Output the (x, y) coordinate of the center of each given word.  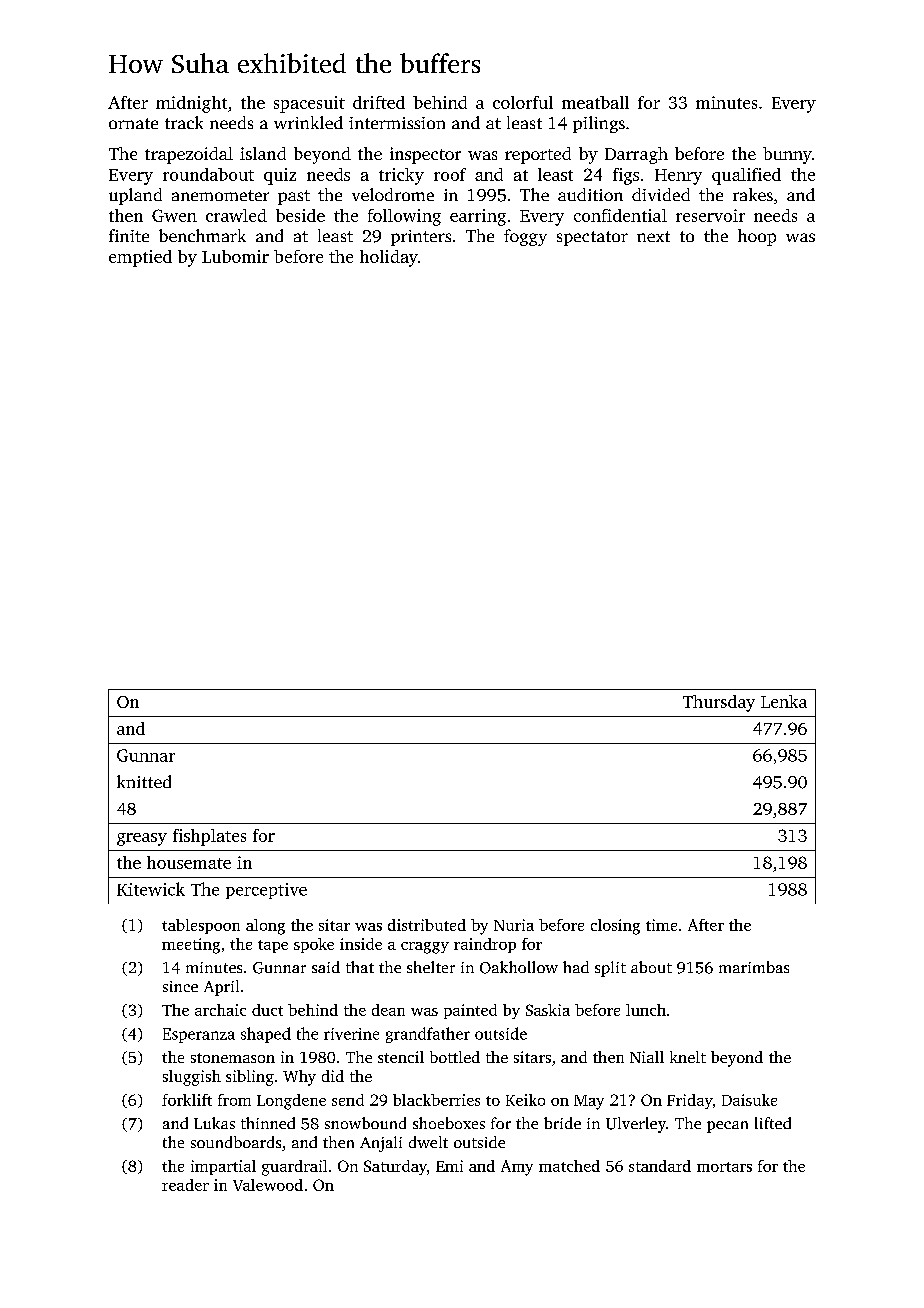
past (294, 197)
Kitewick (151, 889)
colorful (523, 102)
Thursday (719, 703)
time (661, 925)
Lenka (784, 701)
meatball (595, 102)
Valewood (268, 1185)
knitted (144, 781)
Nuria (514, 925)
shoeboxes (449, 1123)
